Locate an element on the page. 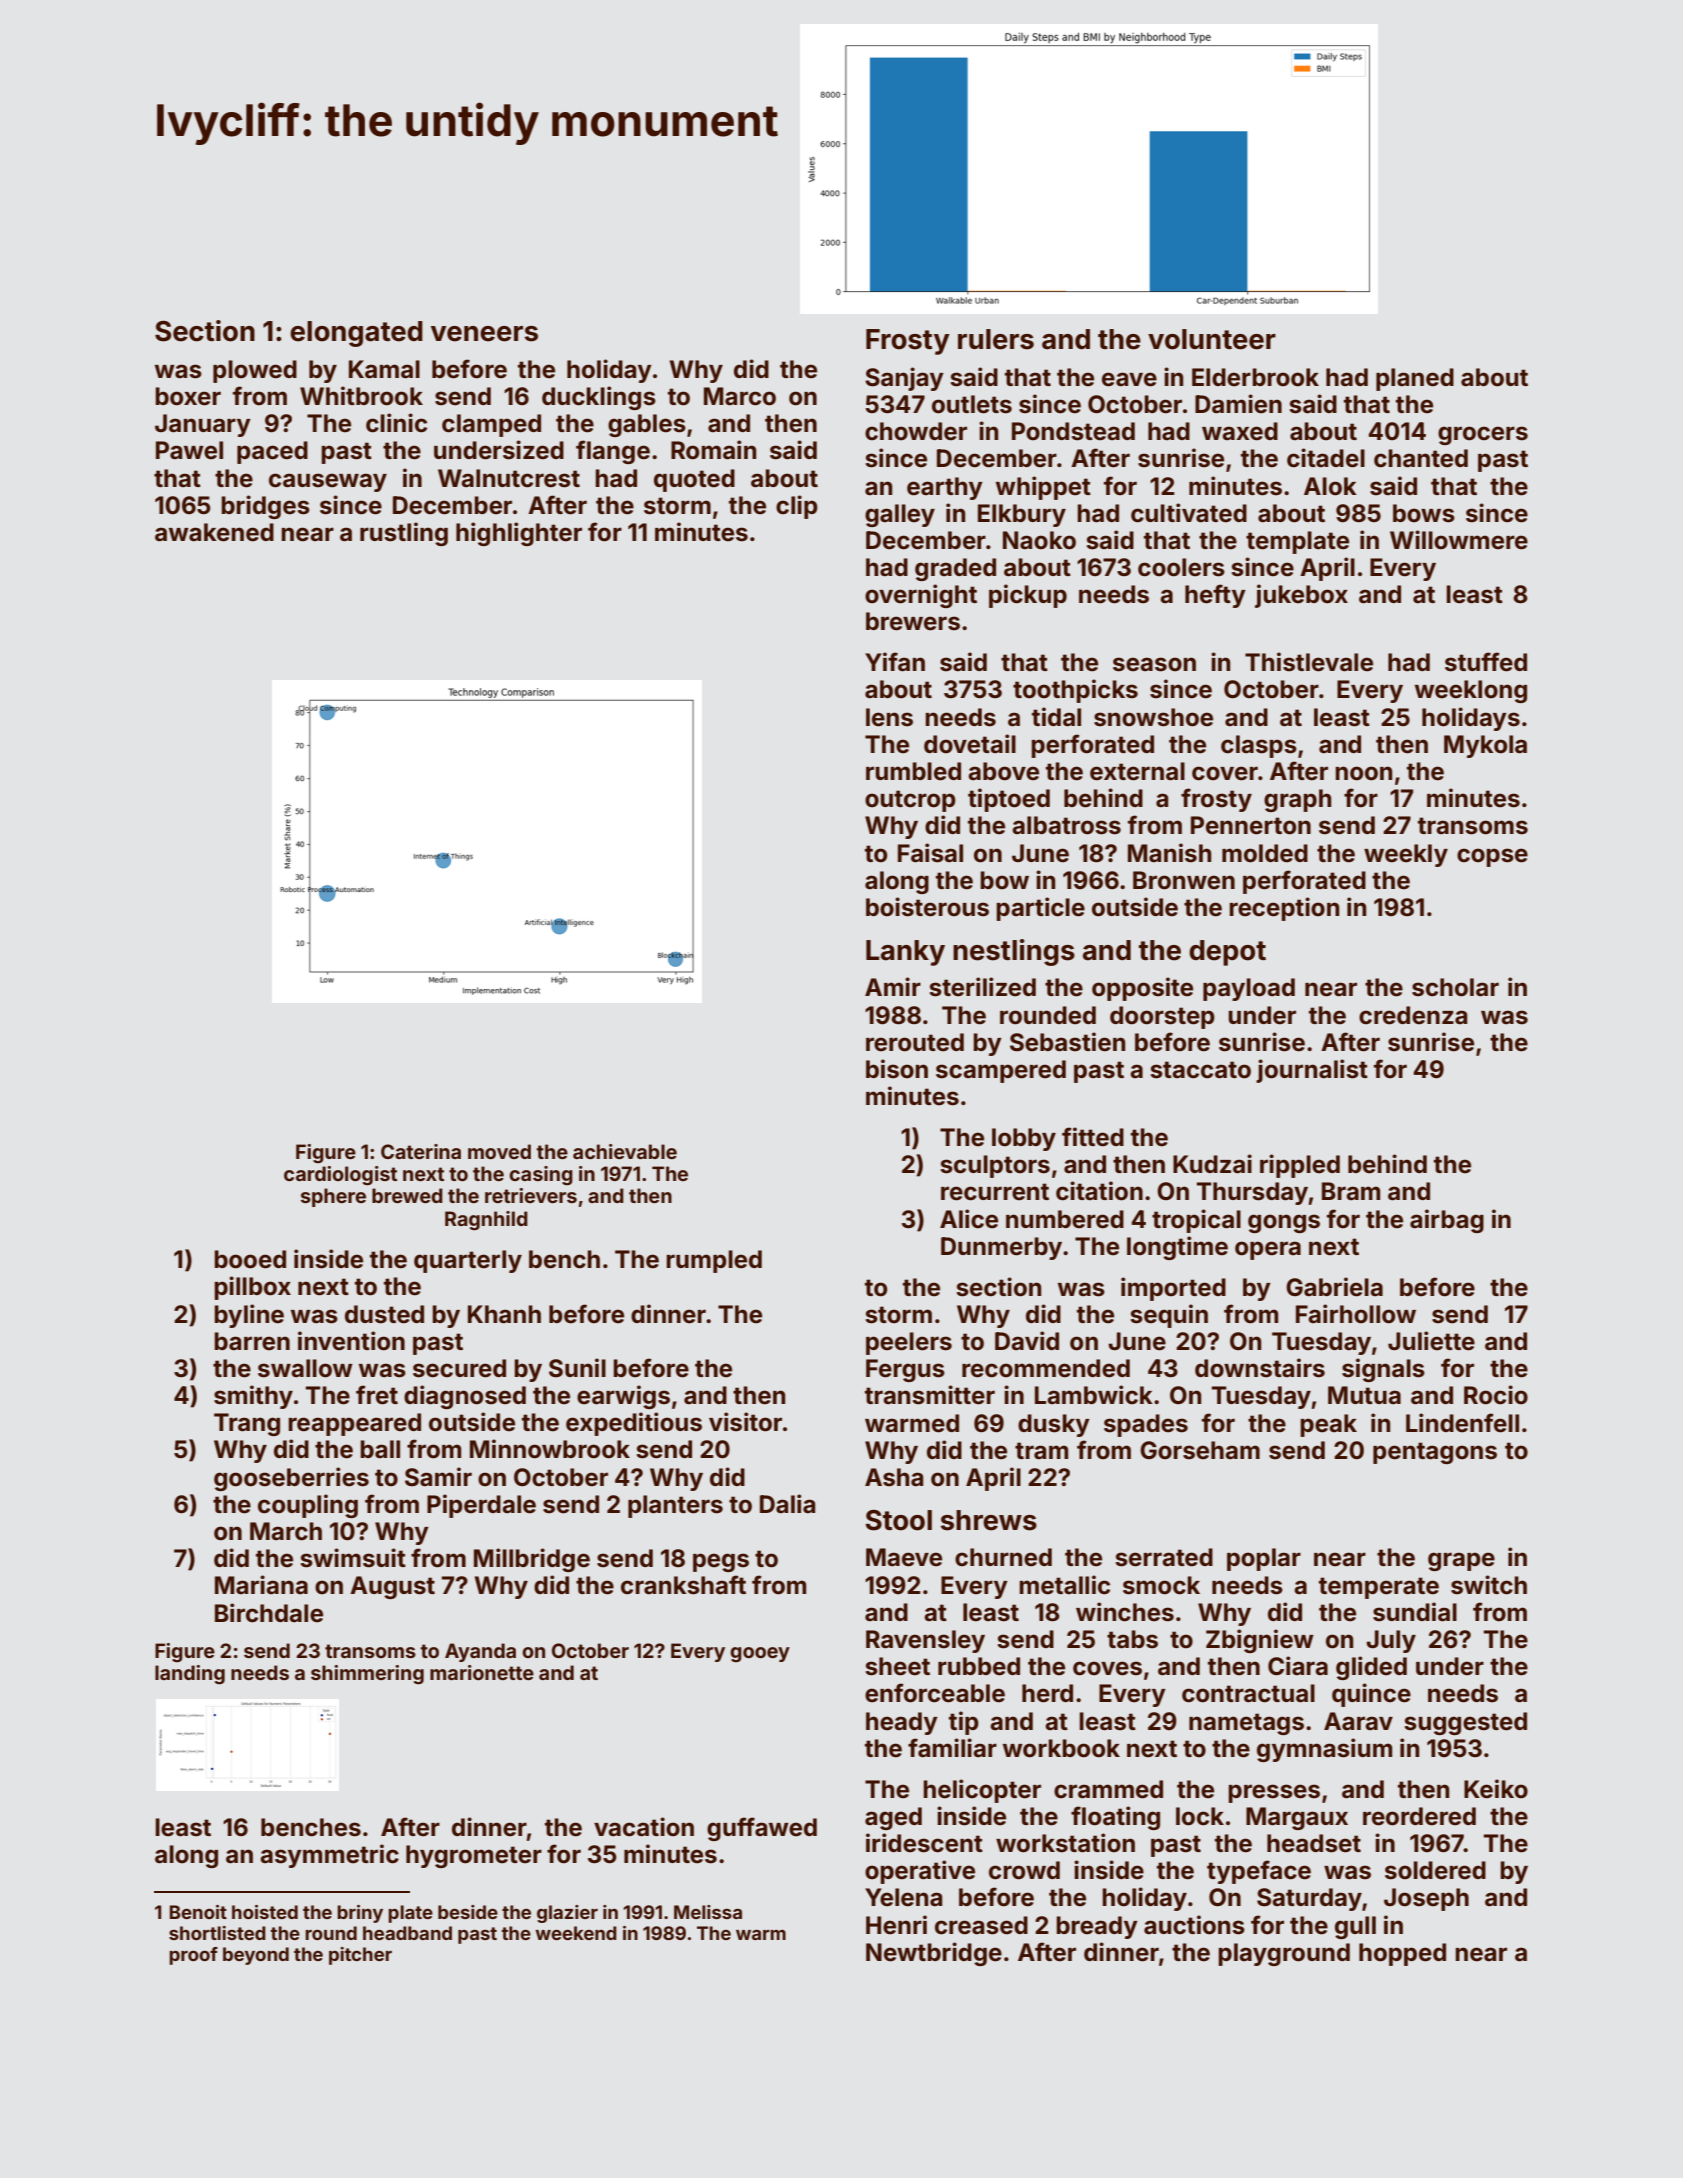  Walnutcrest is located at coordinates (509, 478).
